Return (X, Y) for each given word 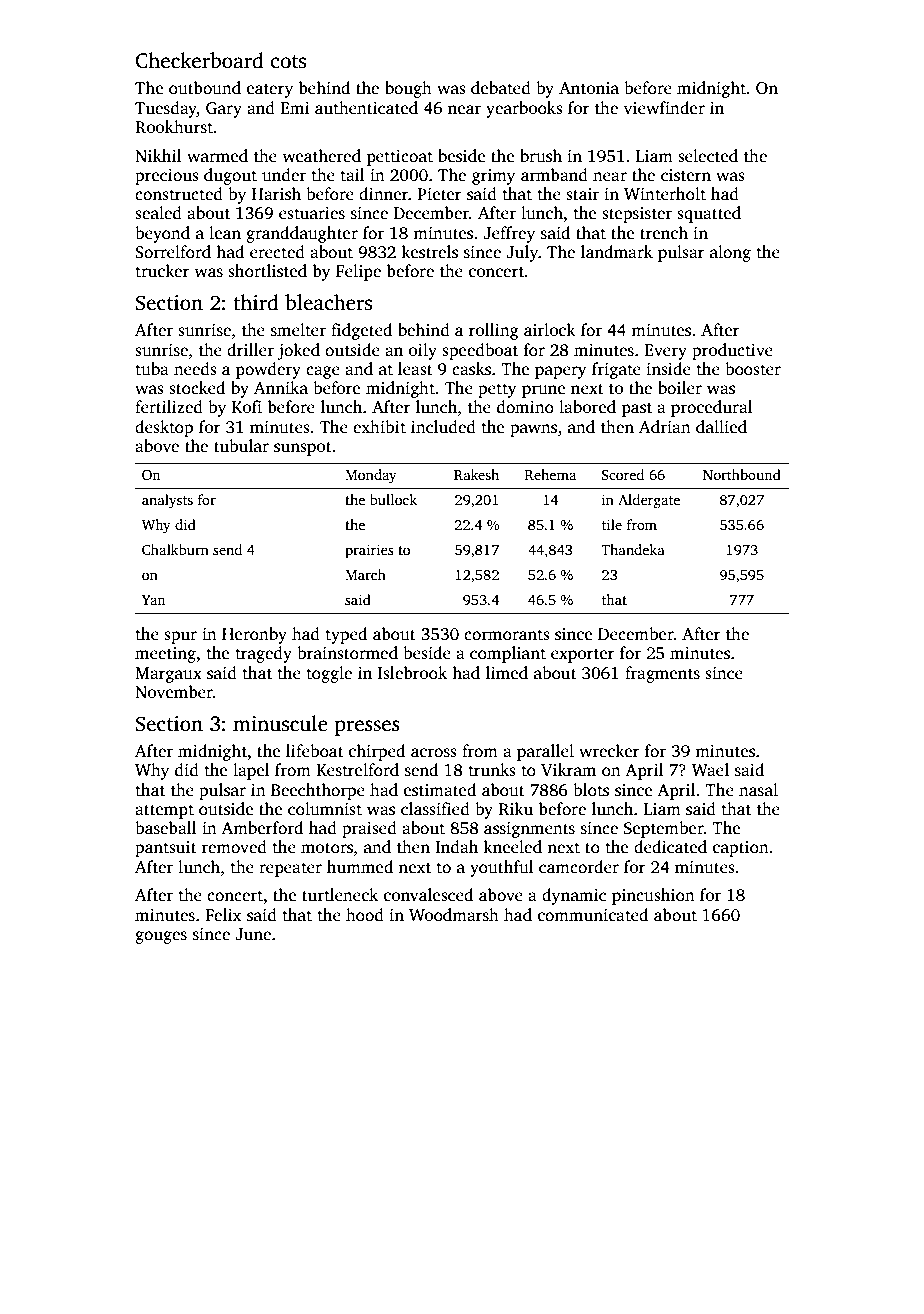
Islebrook (412, 673)
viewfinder (664, 108)
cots (288, 62)
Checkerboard (199, 60)
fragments (662, 674)
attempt (164, 811)
